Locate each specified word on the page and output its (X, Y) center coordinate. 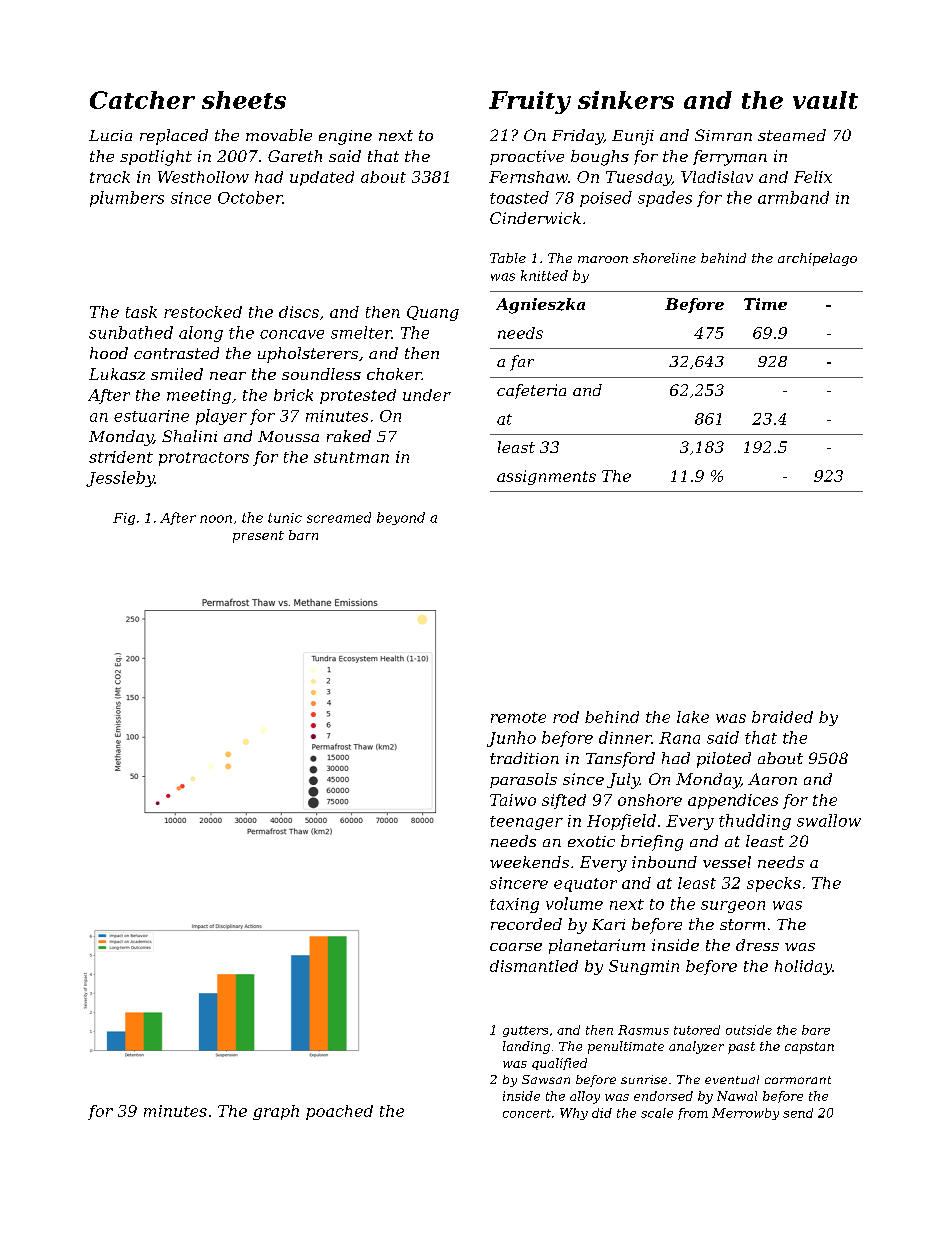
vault (825, 100)
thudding (755, 822)
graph (276, 1112)
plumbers (127, 199)
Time (765, 304)
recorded (526, 924)
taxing (514, 905)
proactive (527, 157)
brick (293, 395)
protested (358, 396)
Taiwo (513, 800)
